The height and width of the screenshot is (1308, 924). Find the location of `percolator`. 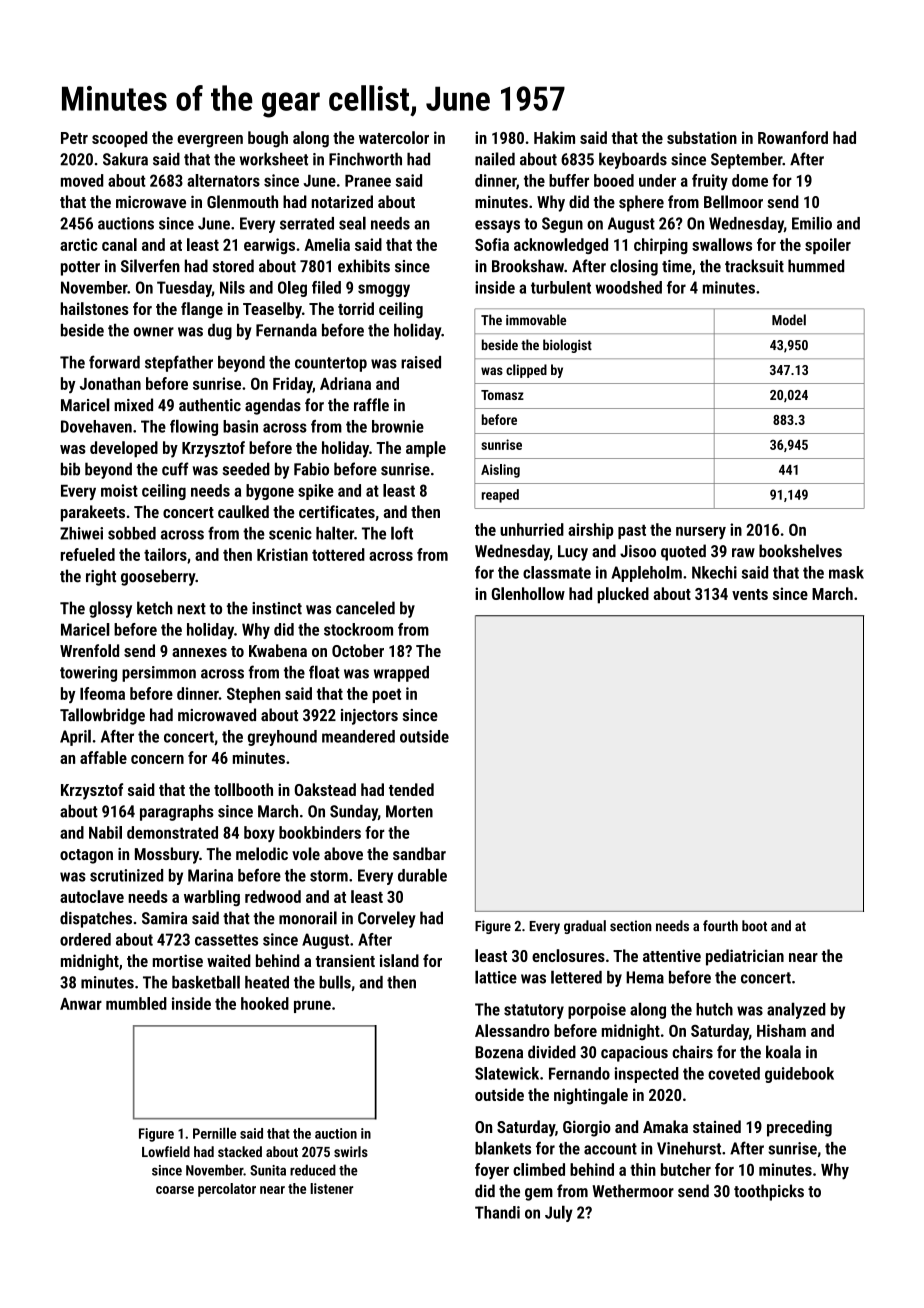

percolator is located at coordinates (227, 1190).
